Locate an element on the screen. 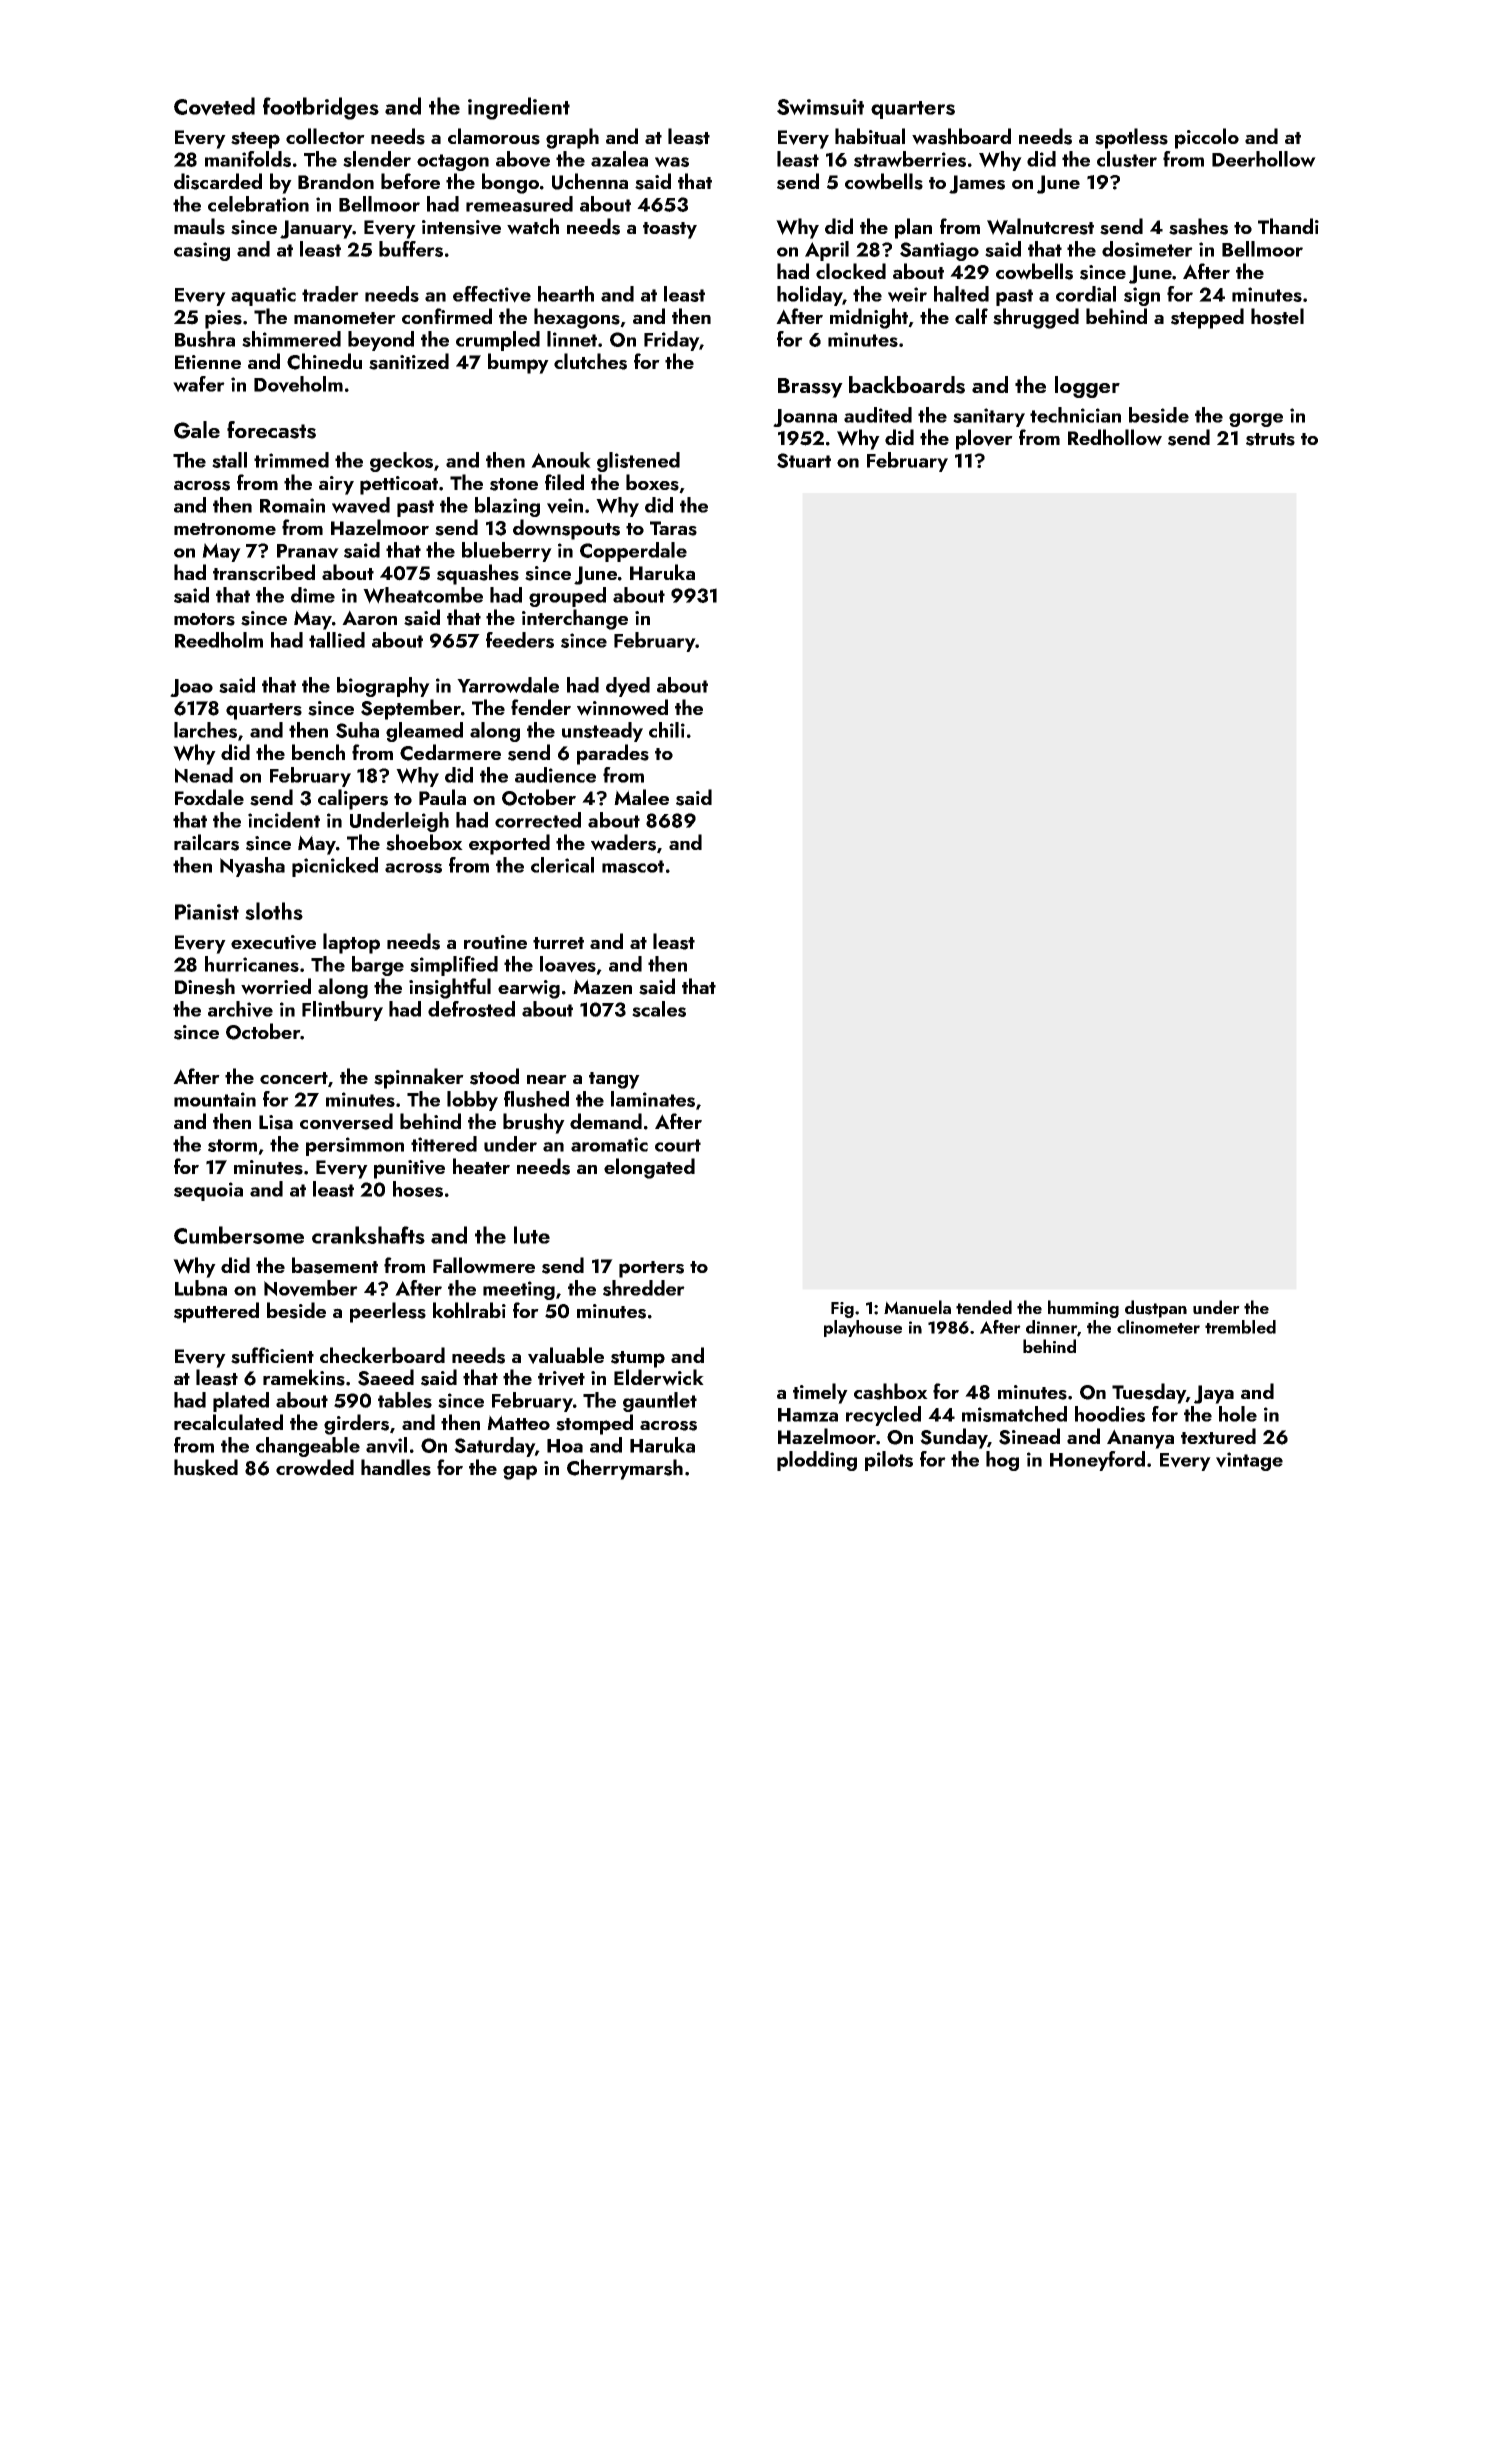 The image size is (1496, 2464). hearth is located at coordinates (566, 294).
